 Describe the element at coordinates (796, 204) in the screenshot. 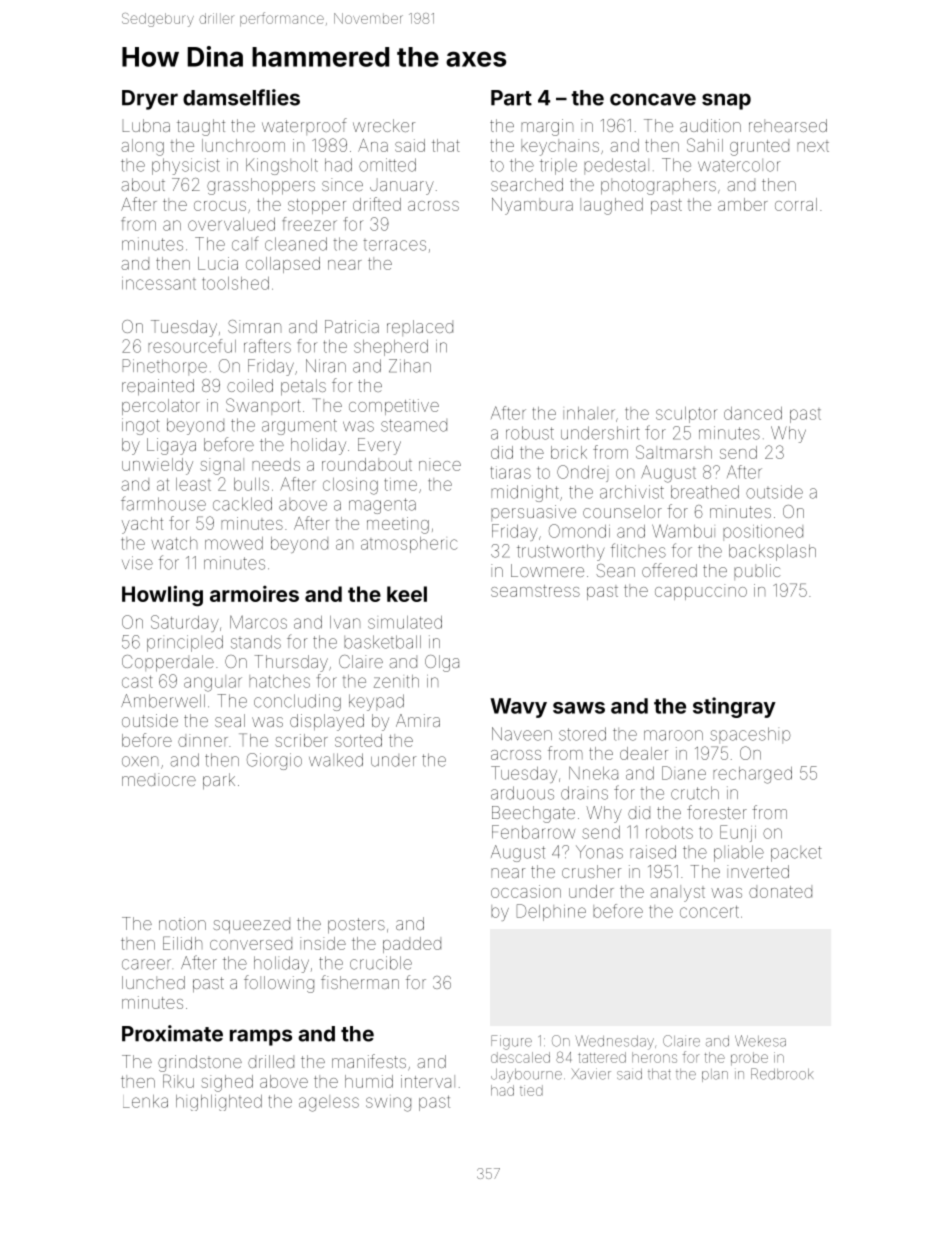

I see `corral` at that location.
